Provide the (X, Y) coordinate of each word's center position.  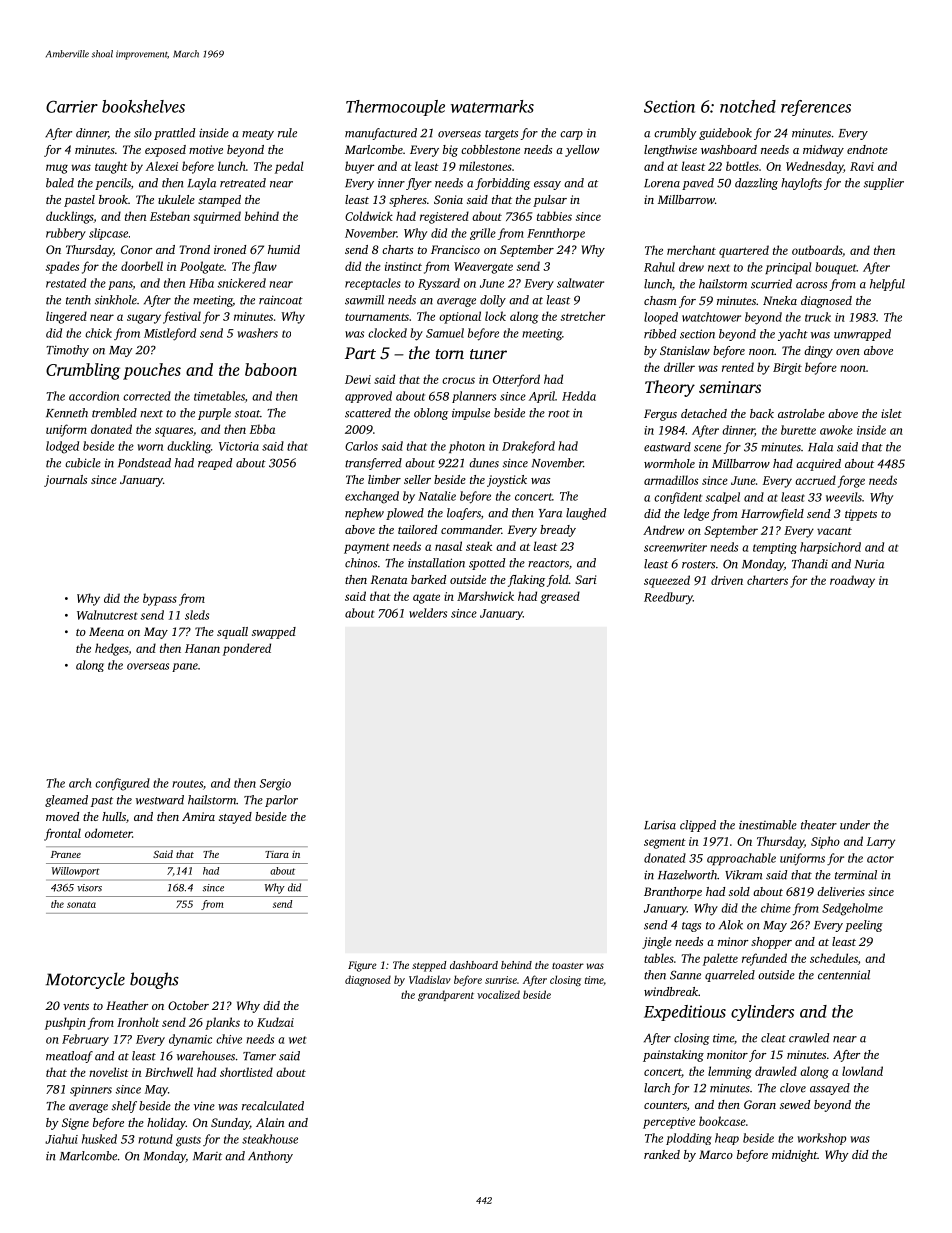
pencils (113, 184)
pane (185, 667)
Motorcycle (85, 980)
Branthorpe (673, 893)
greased (560, 597)
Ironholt (138, 1022)
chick (98, 333)
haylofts (801, 184)
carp (571, 135)
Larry (881, 843)
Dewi (358, 379)
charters (767, 580)
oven (848, 352)
